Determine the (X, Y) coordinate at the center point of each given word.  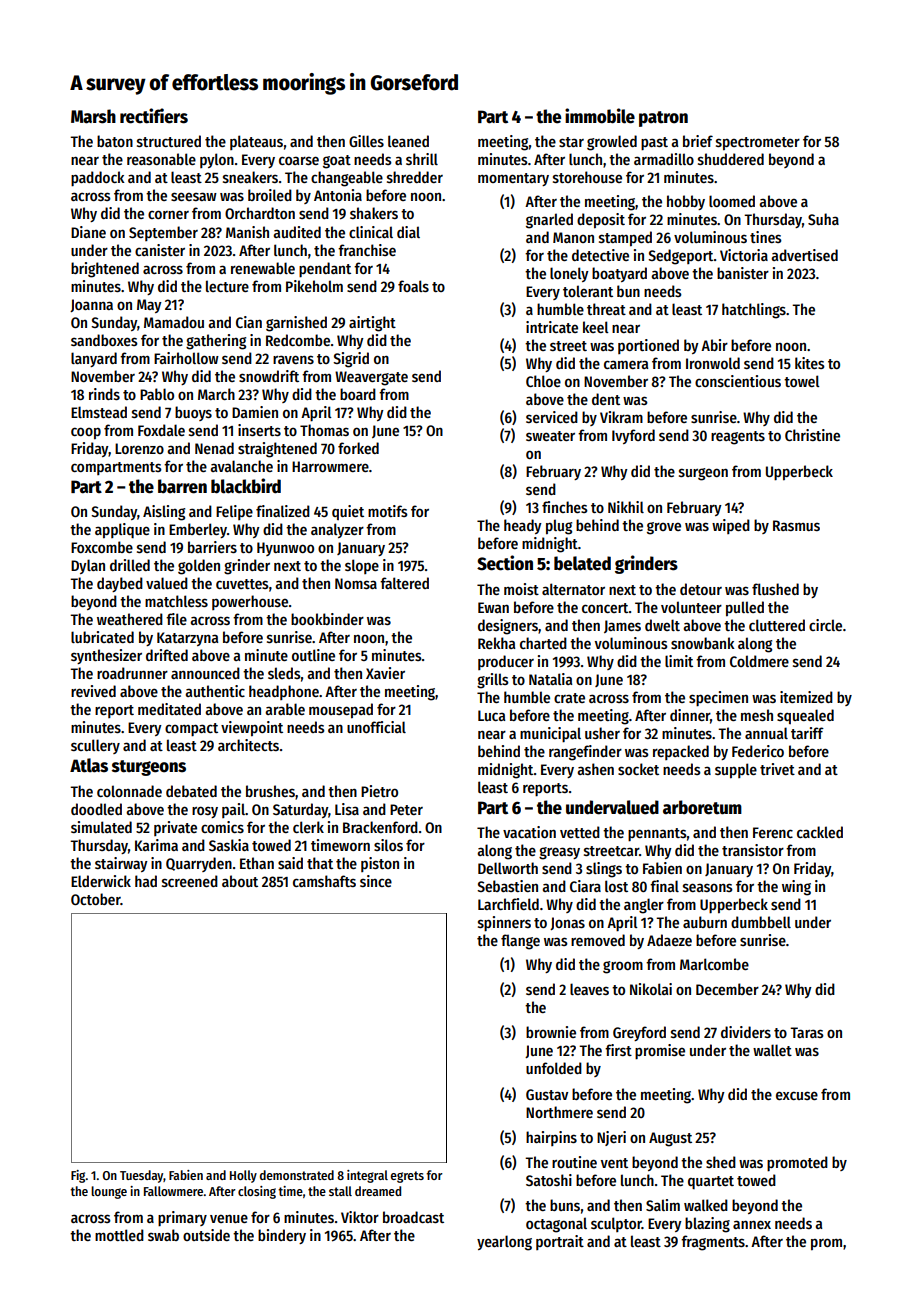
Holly (243, 1176)
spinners (504, 924)
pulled (745, 609)
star (571, 142)
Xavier (385, 673)
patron (663, 119)
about (240, 881)
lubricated (102, 637)
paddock (98, 179)
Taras (807, 1032)
